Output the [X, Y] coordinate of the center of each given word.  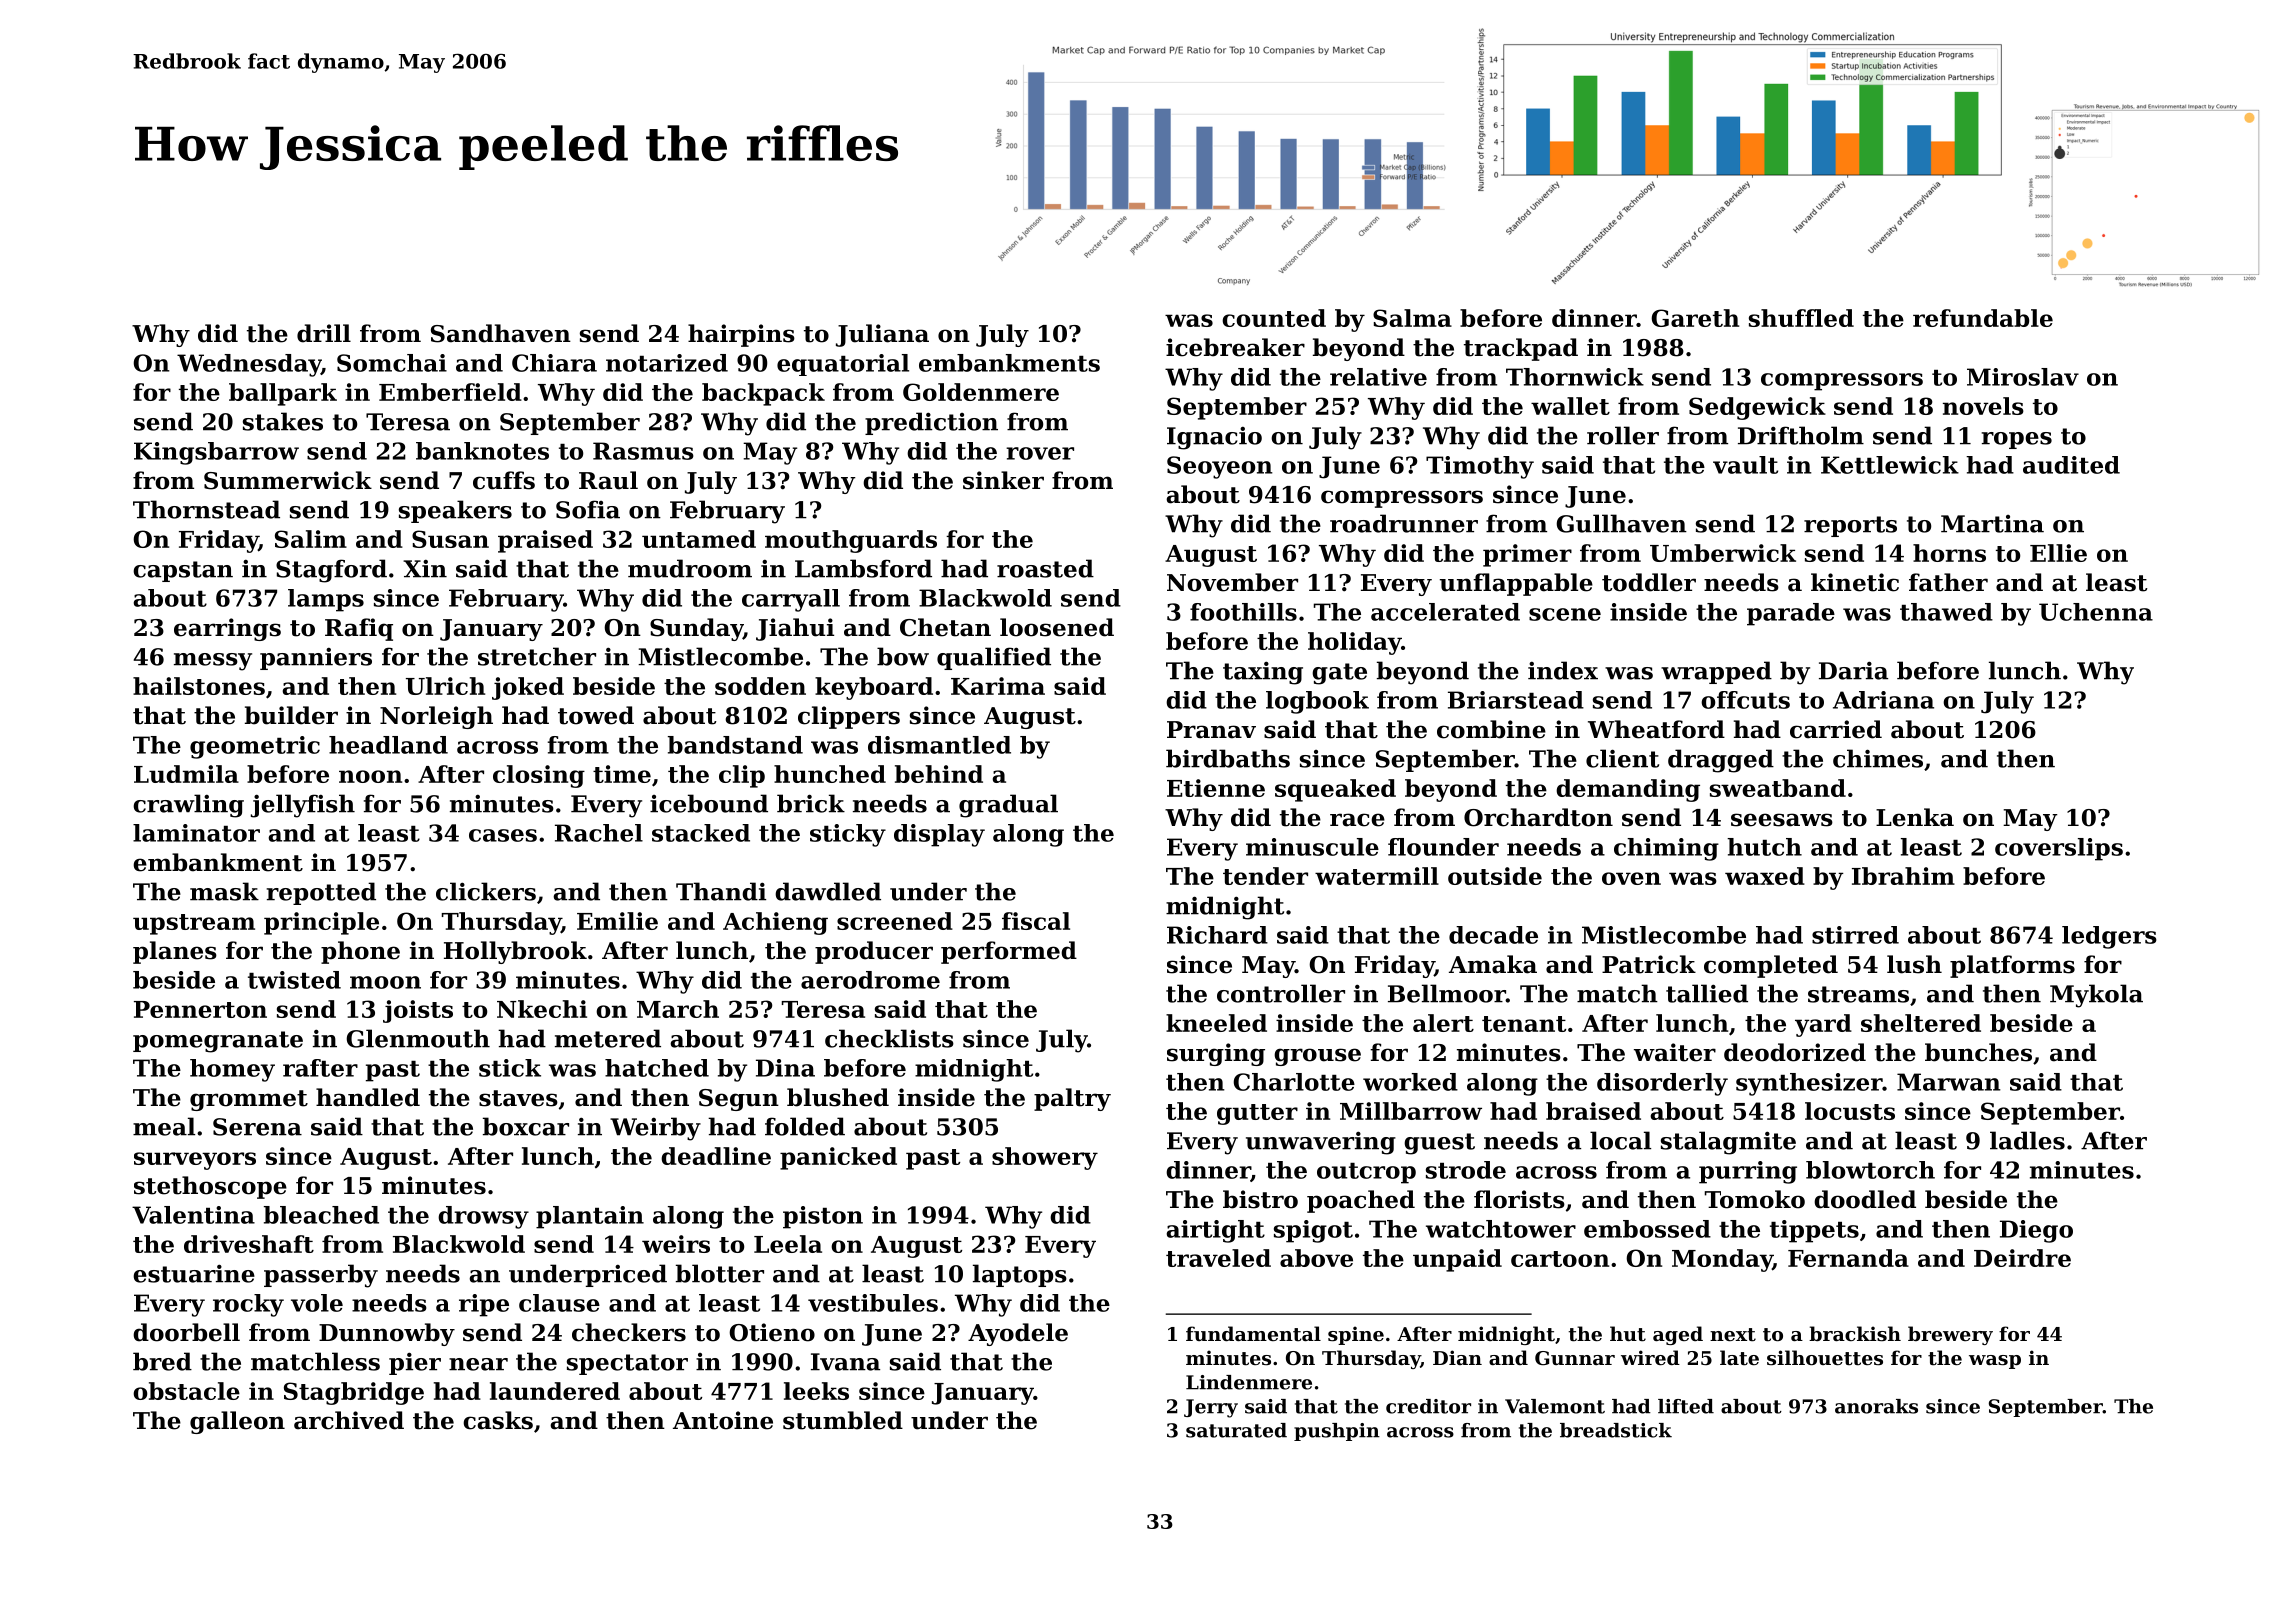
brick [811, 803]
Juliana [882, 335]
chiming [1666, 849]
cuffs [504, 480]
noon [370, 776]
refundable [1983, 318]
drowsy [483, 1217]
